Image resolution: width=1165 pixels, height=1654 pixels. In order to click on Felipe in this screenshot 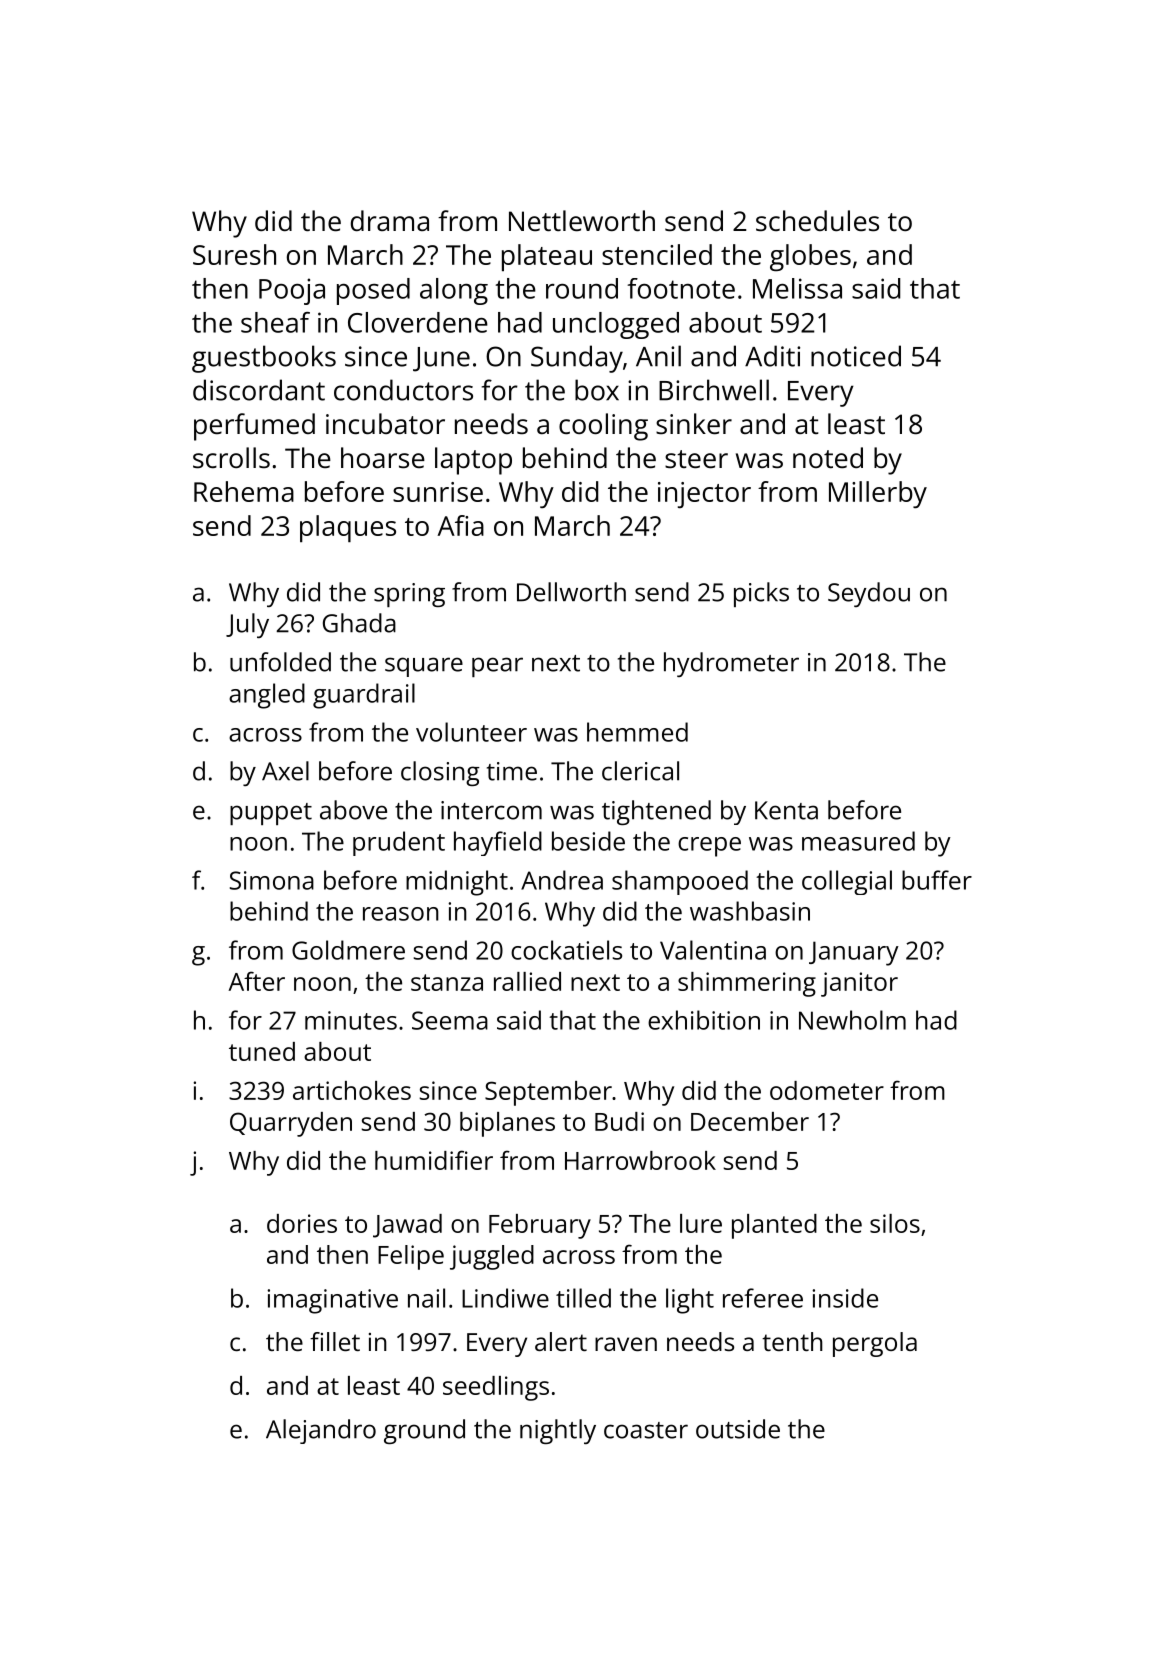, I will do `click(411, 1257)`.
